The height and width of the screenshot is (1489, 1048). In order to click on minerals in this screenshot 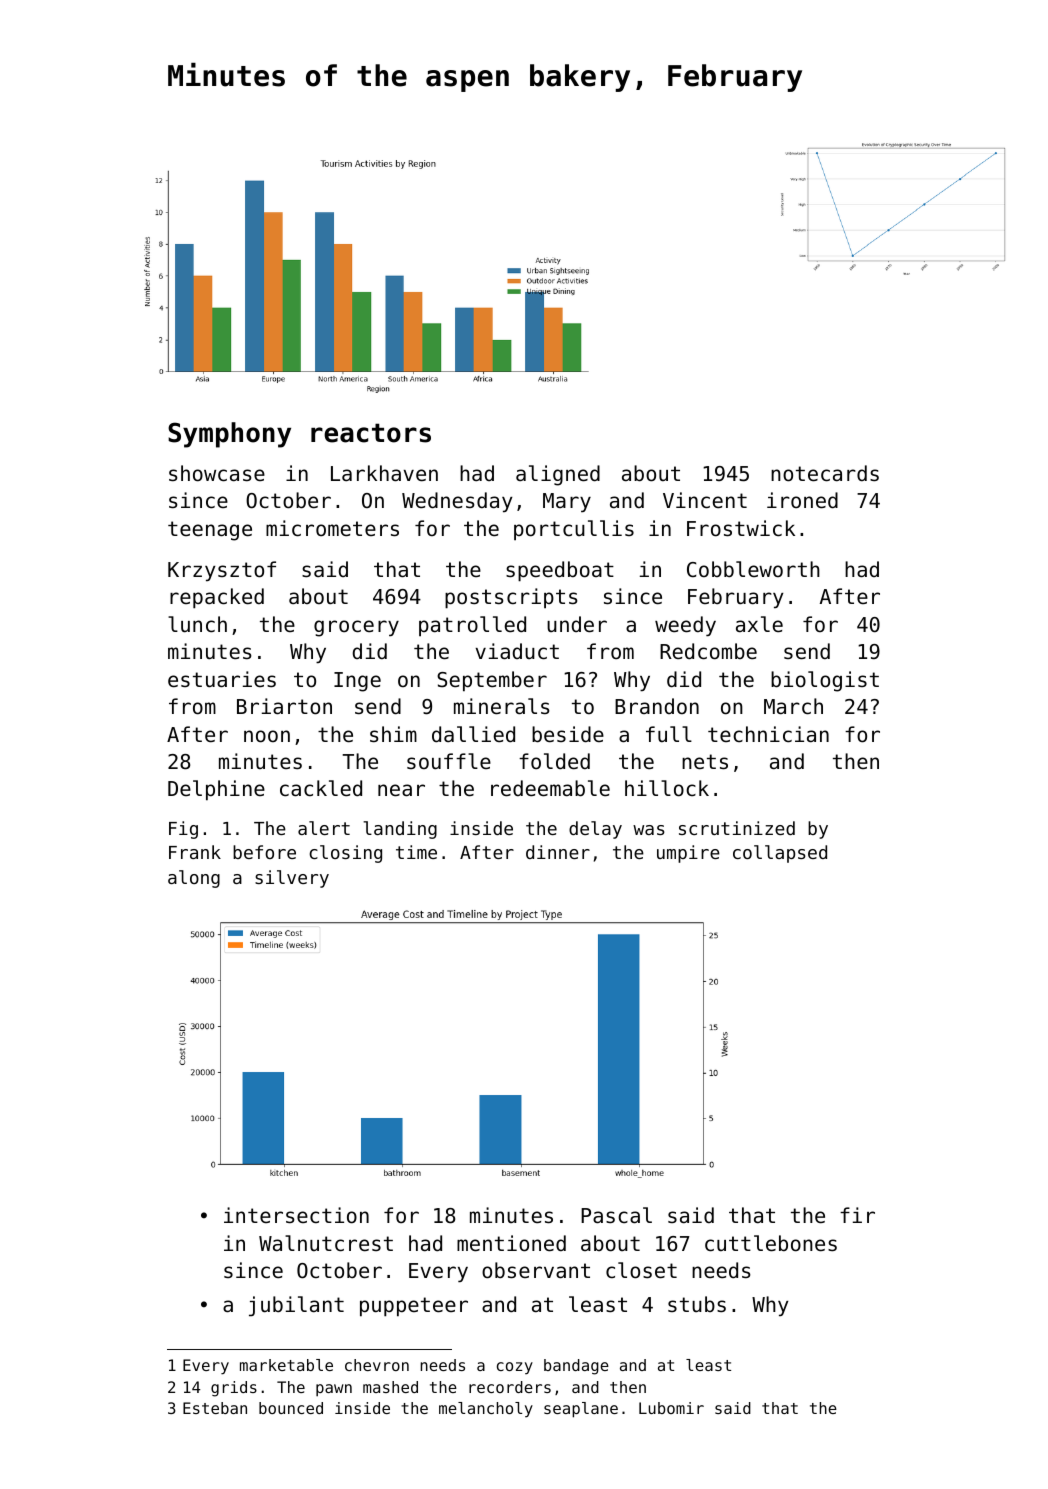, I will do `click(502, 706)`.
